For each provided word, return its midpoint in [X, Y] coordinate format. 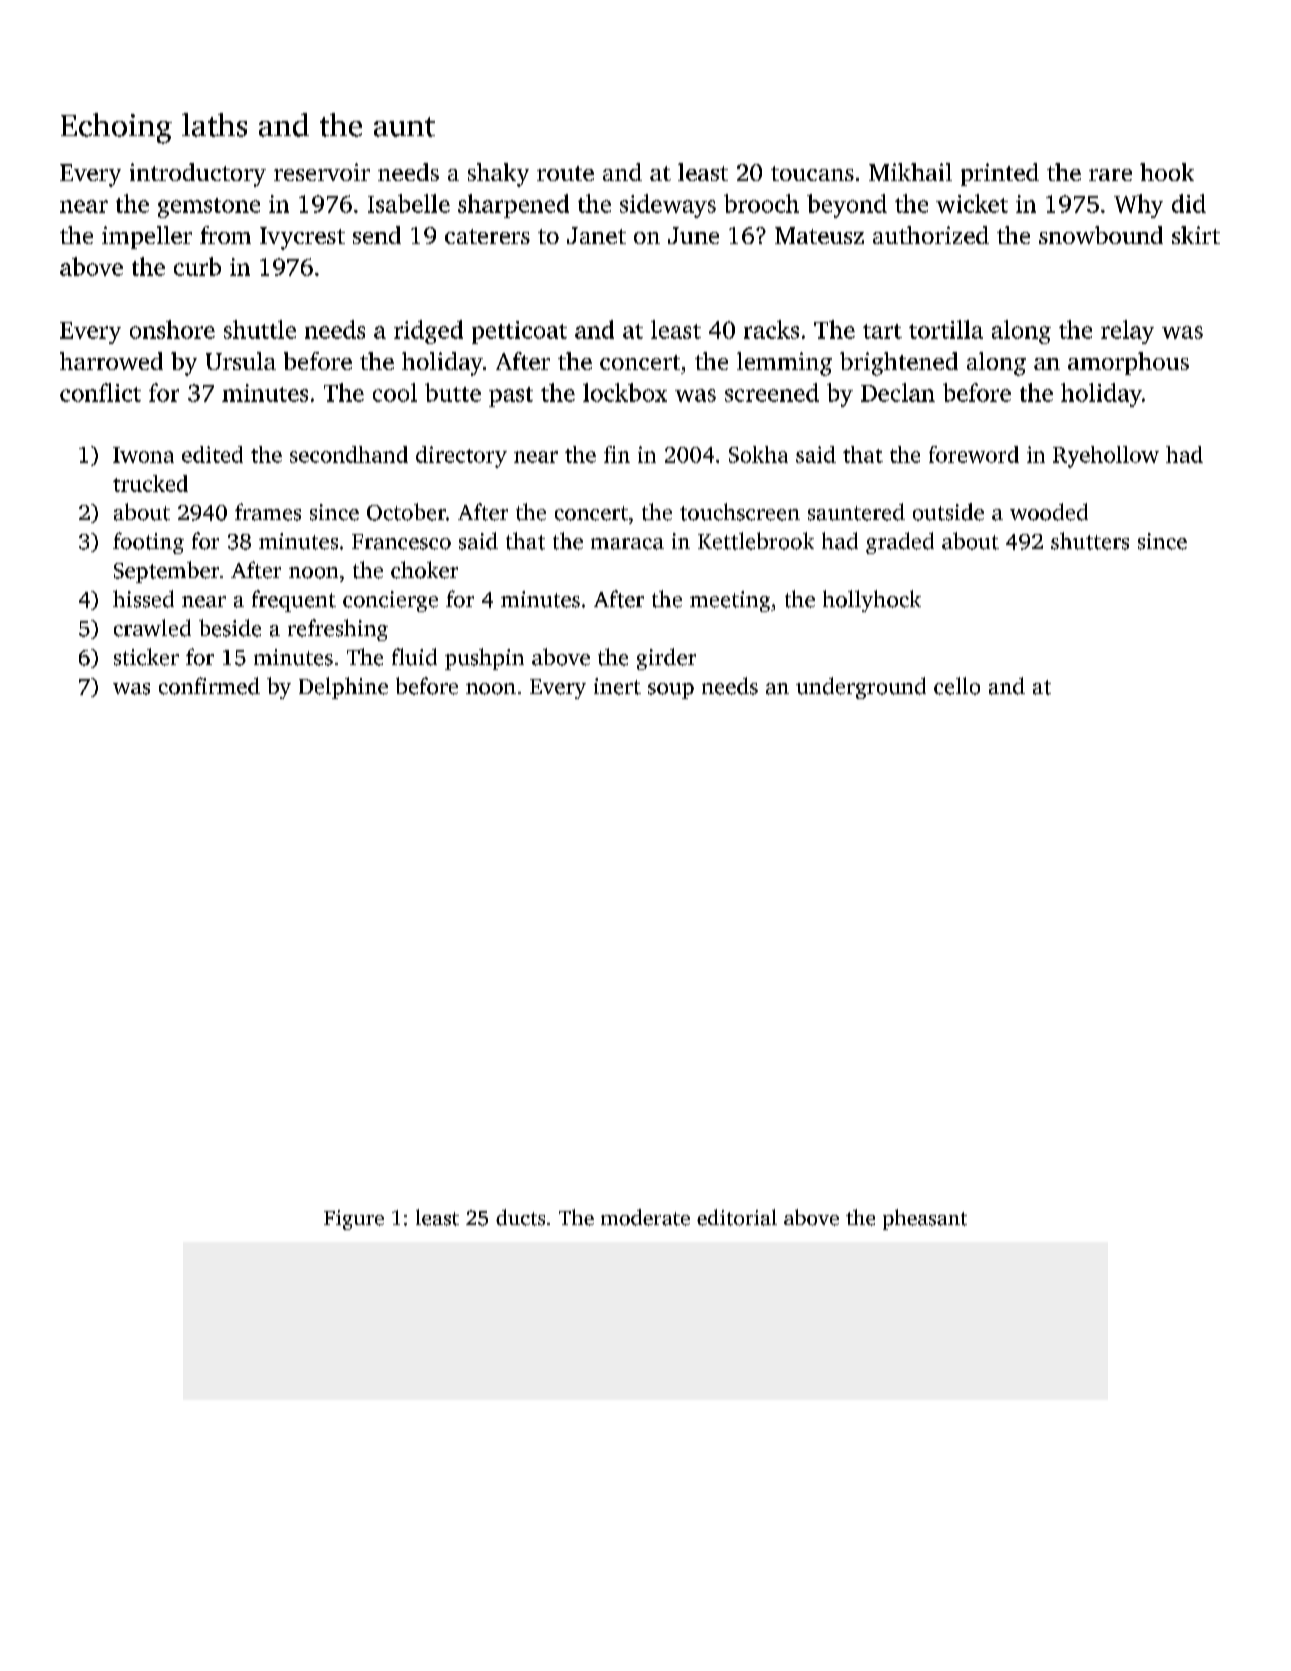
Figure [354, 1220]
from [225, 235]
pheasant [925, 1219]
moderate [645, 1217]
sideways [668, 206]
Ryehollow [1106, 457]
